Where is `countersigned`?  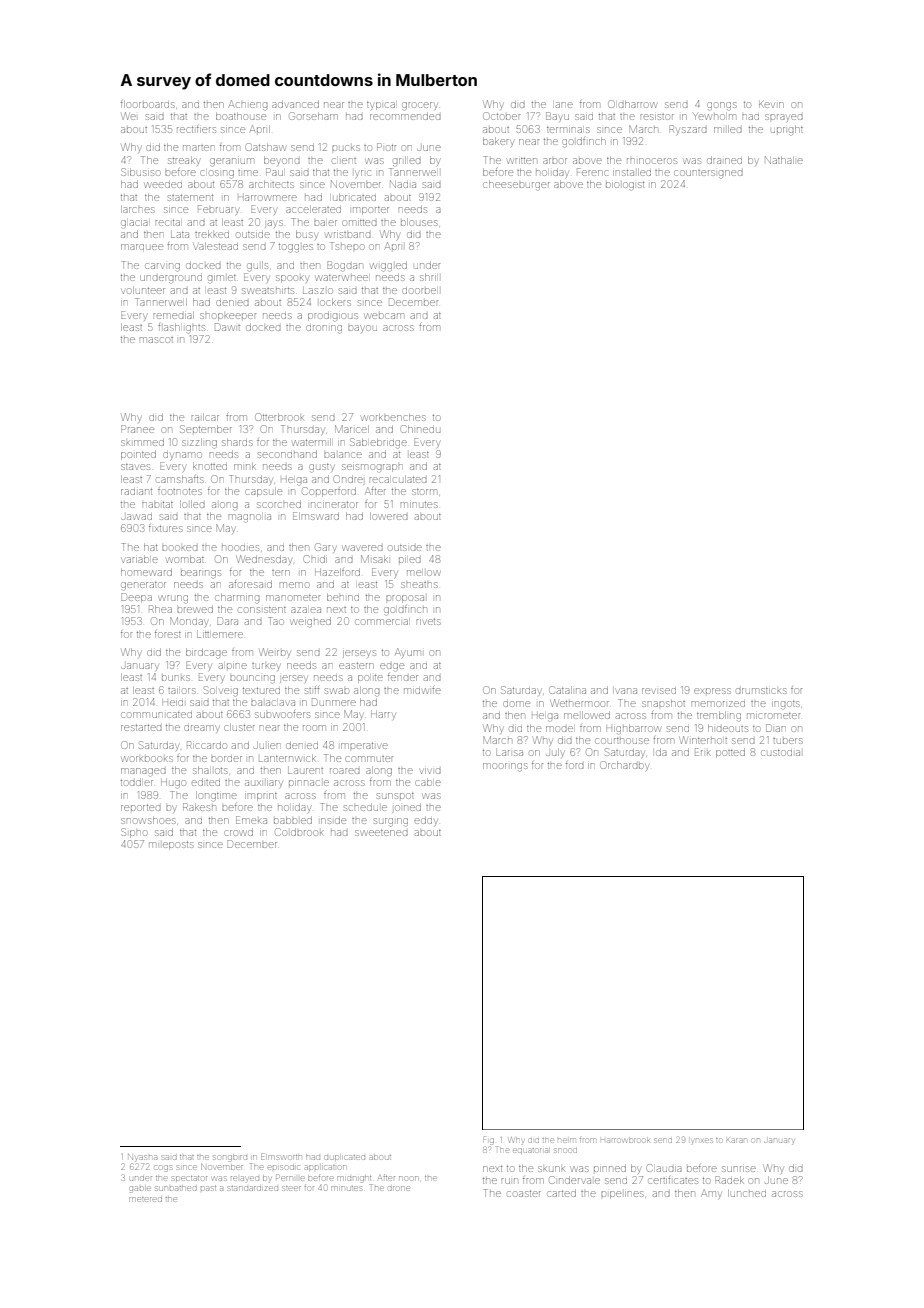
countersigned is located at coordinates (708, 174).
